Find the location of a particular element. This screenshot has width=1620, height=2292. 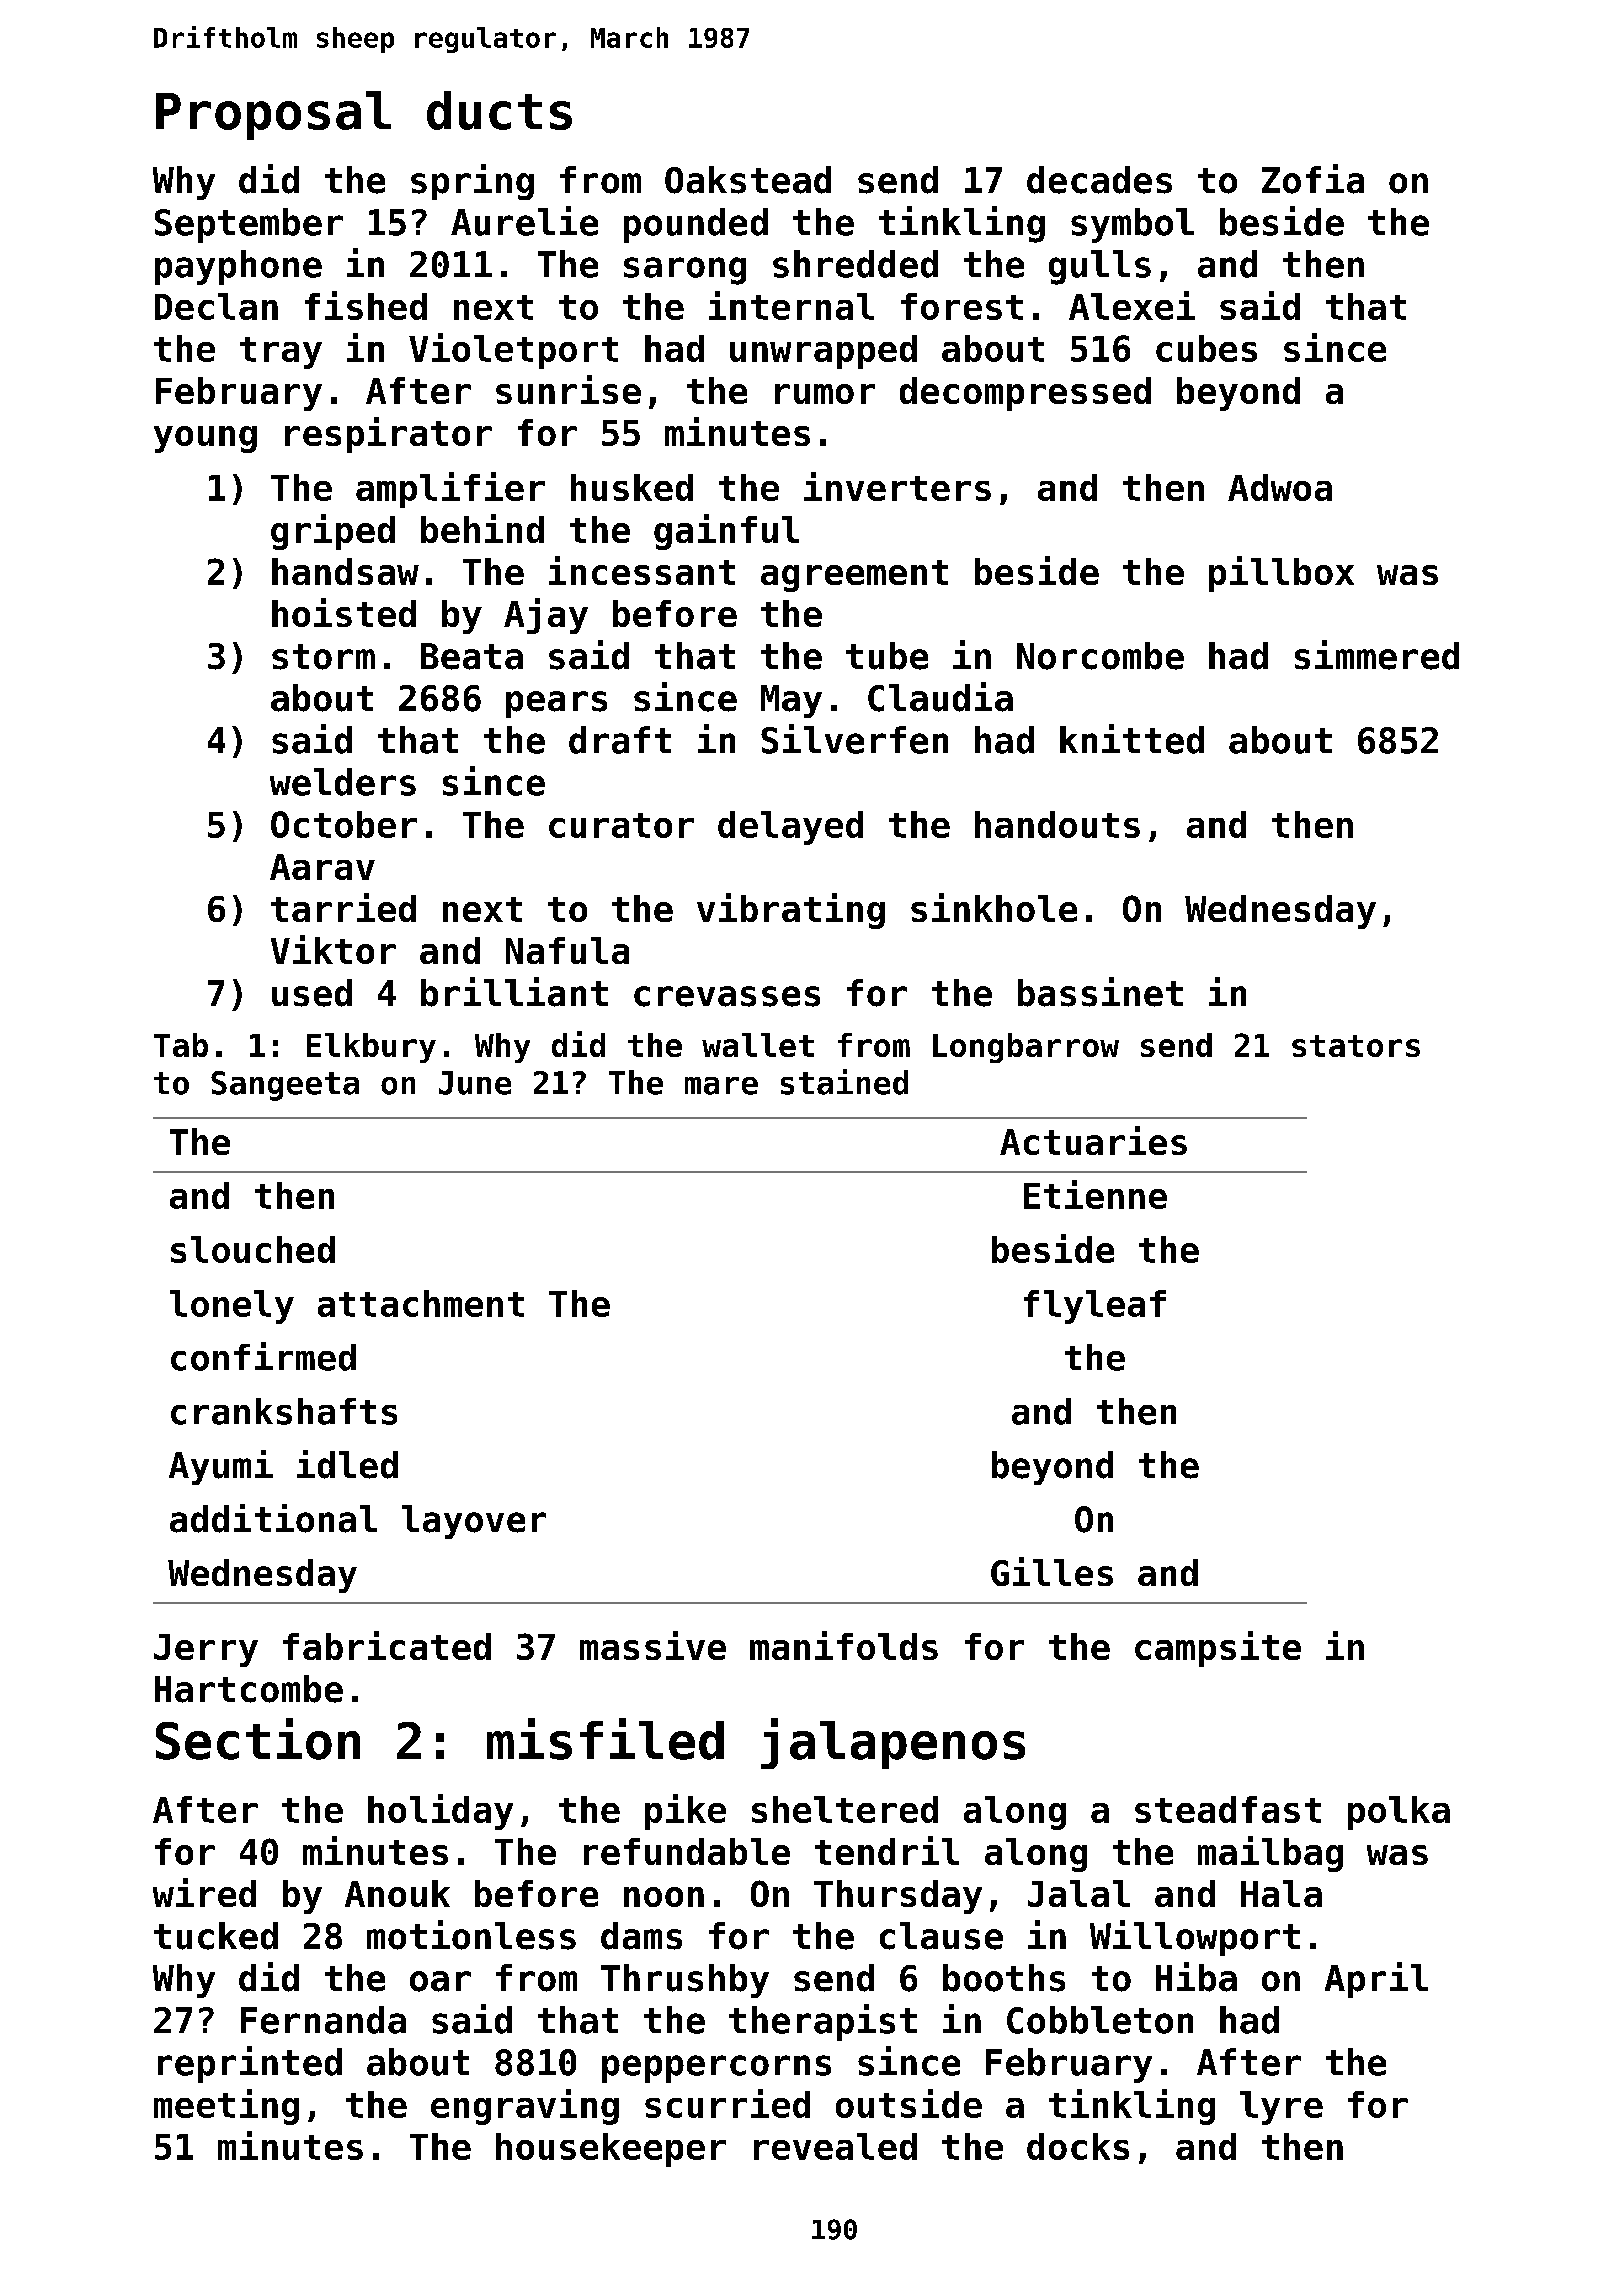

lonely is located at coordinates (232, 1307).
